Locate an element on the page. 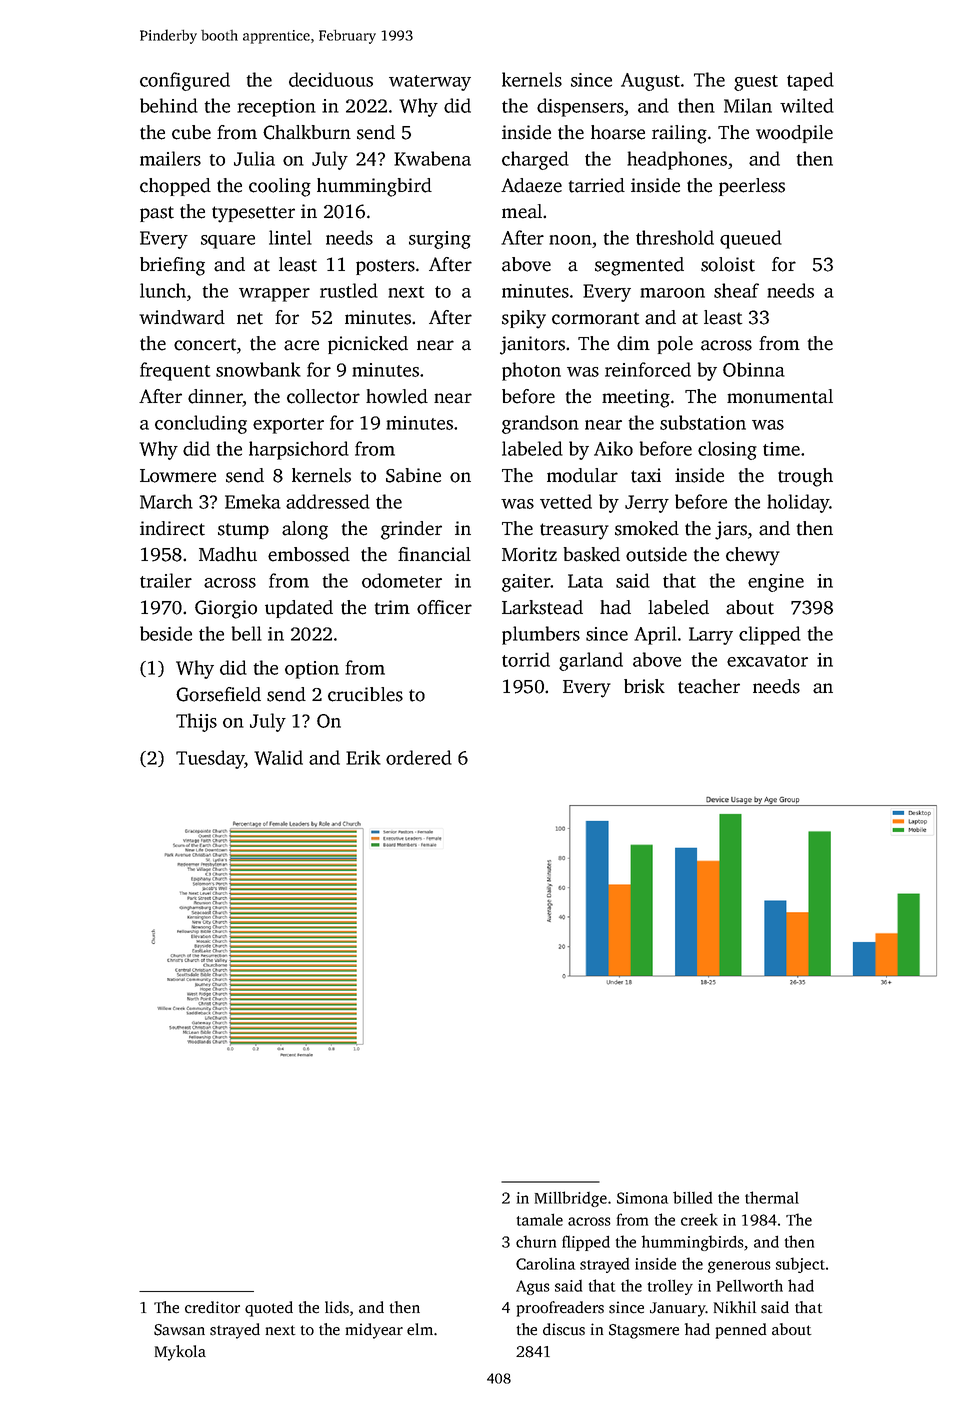  grandson is located at coordinates (540, 424).
